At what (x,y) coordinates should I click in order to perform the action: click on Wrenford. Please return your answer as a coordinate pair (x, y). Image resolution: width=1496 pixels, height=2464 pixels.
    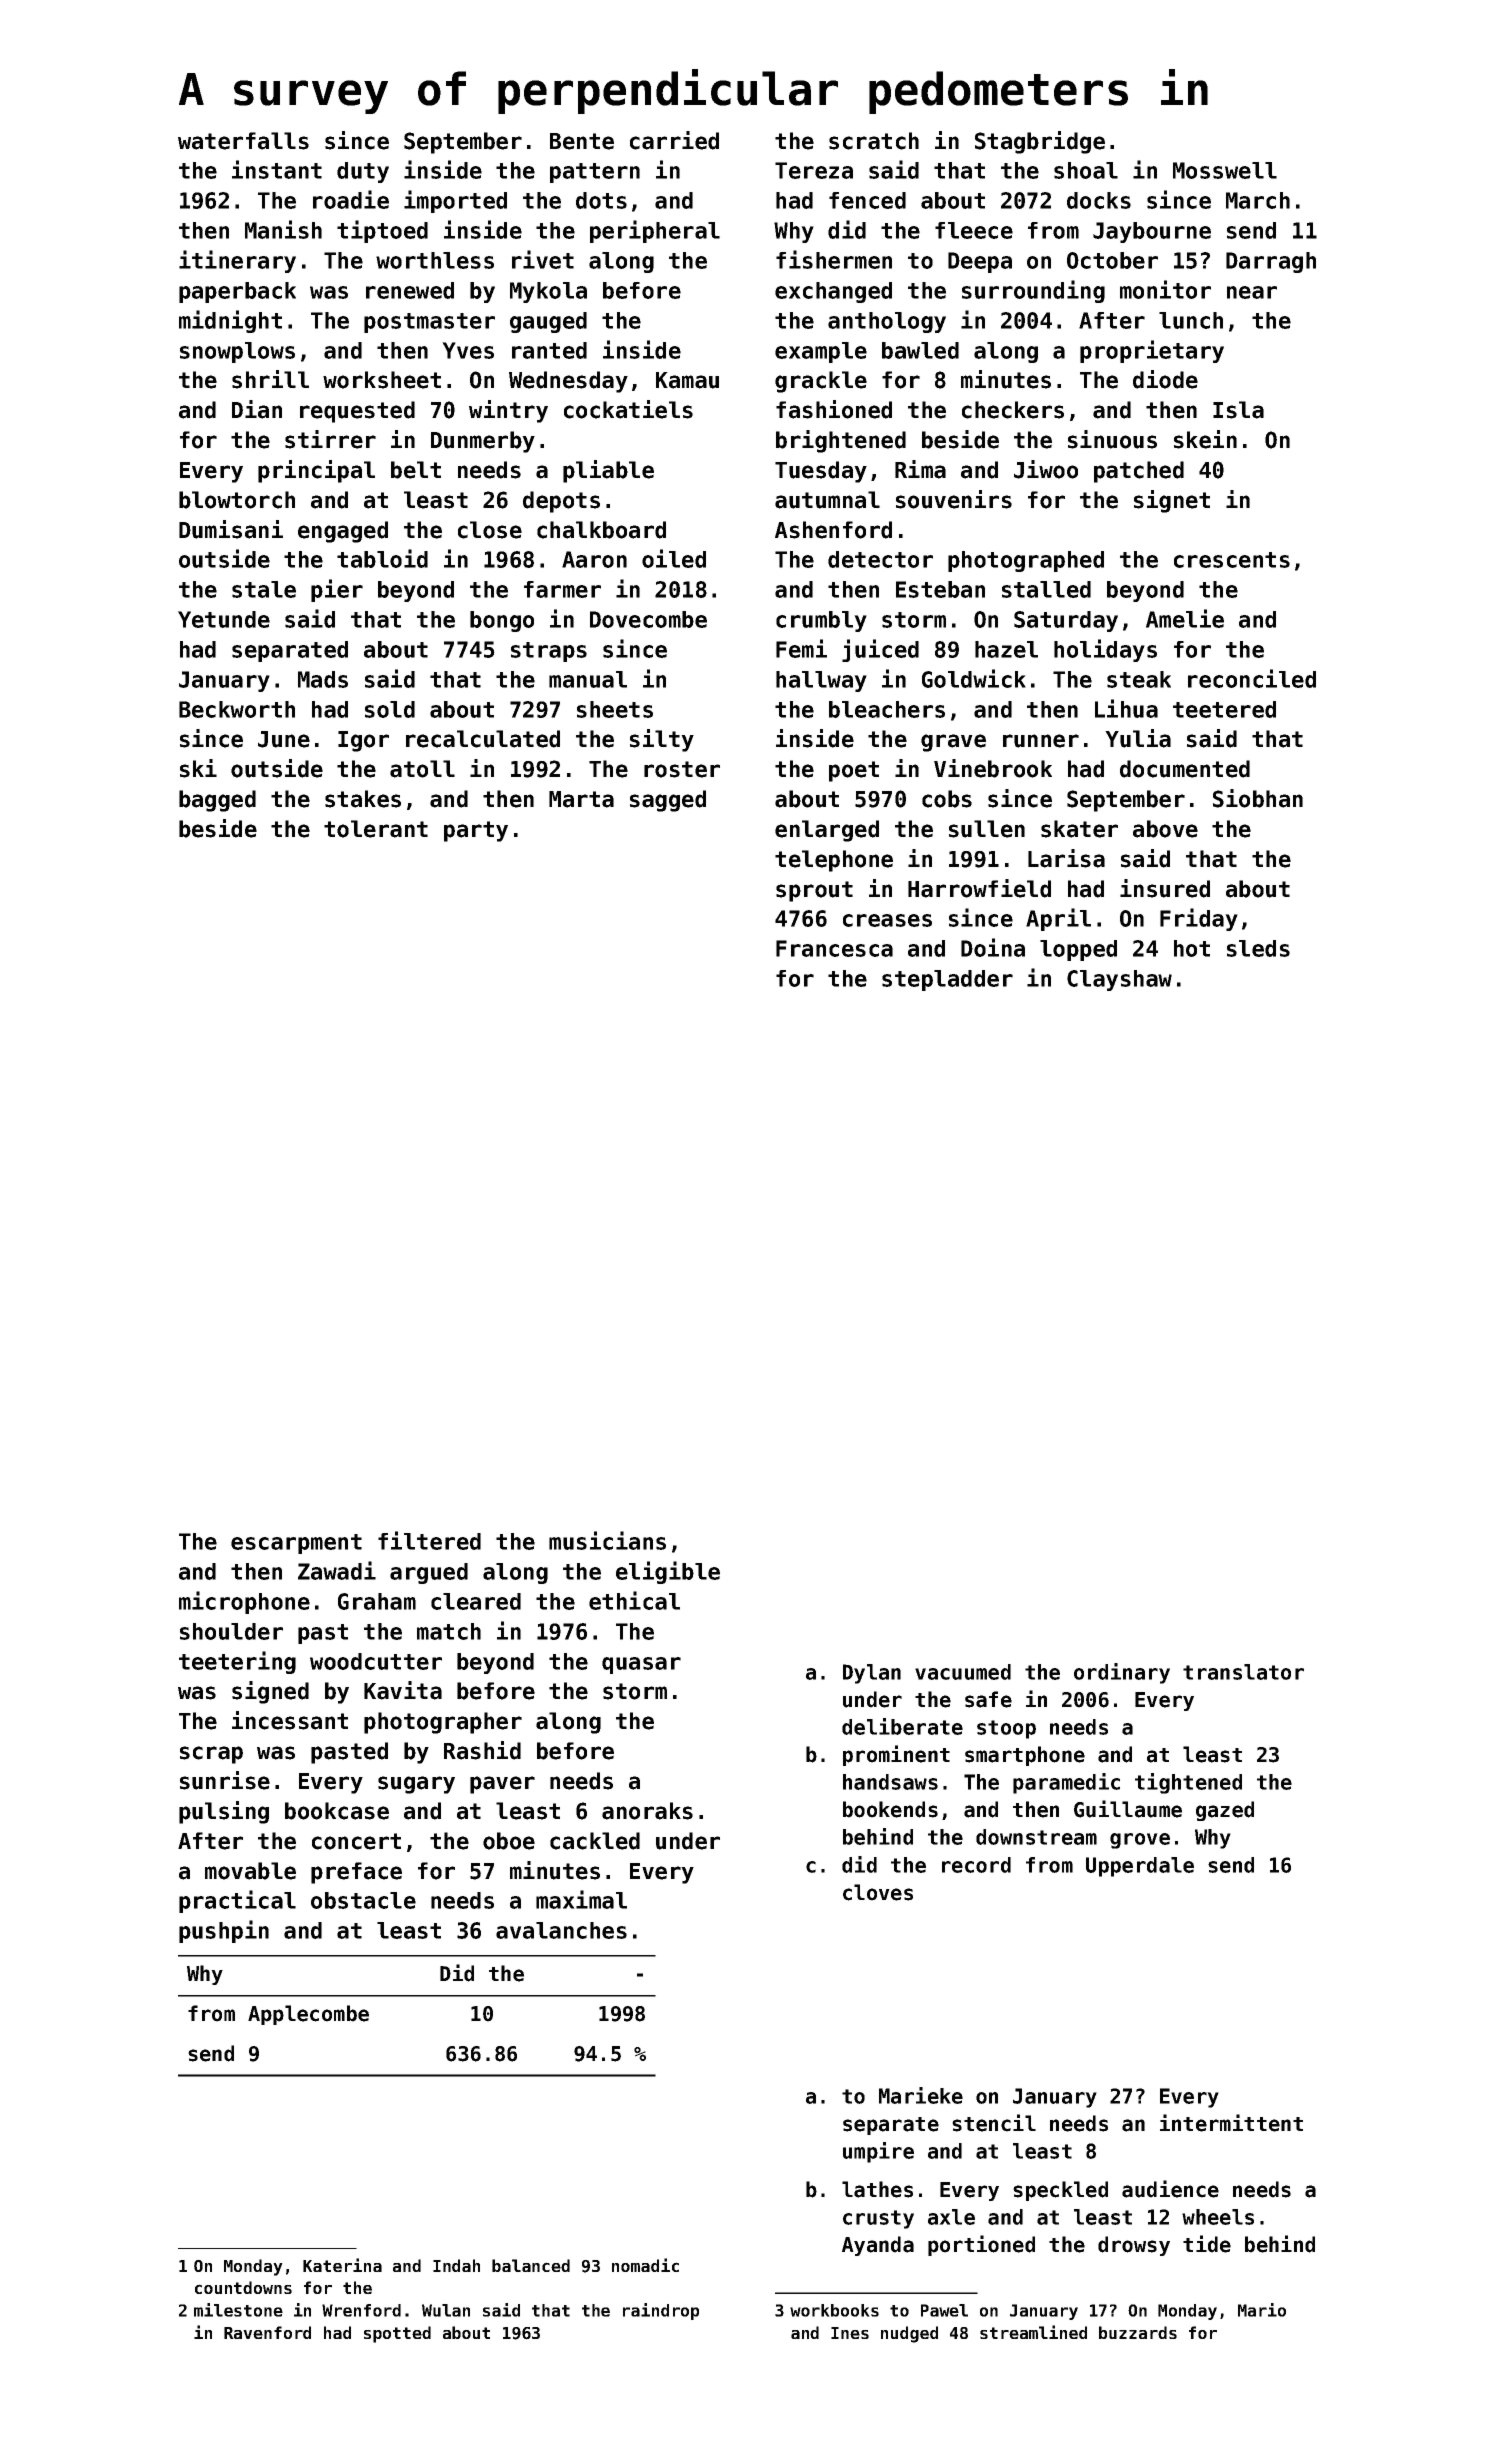
    Looking at the image, I should click on (361, 2310).
